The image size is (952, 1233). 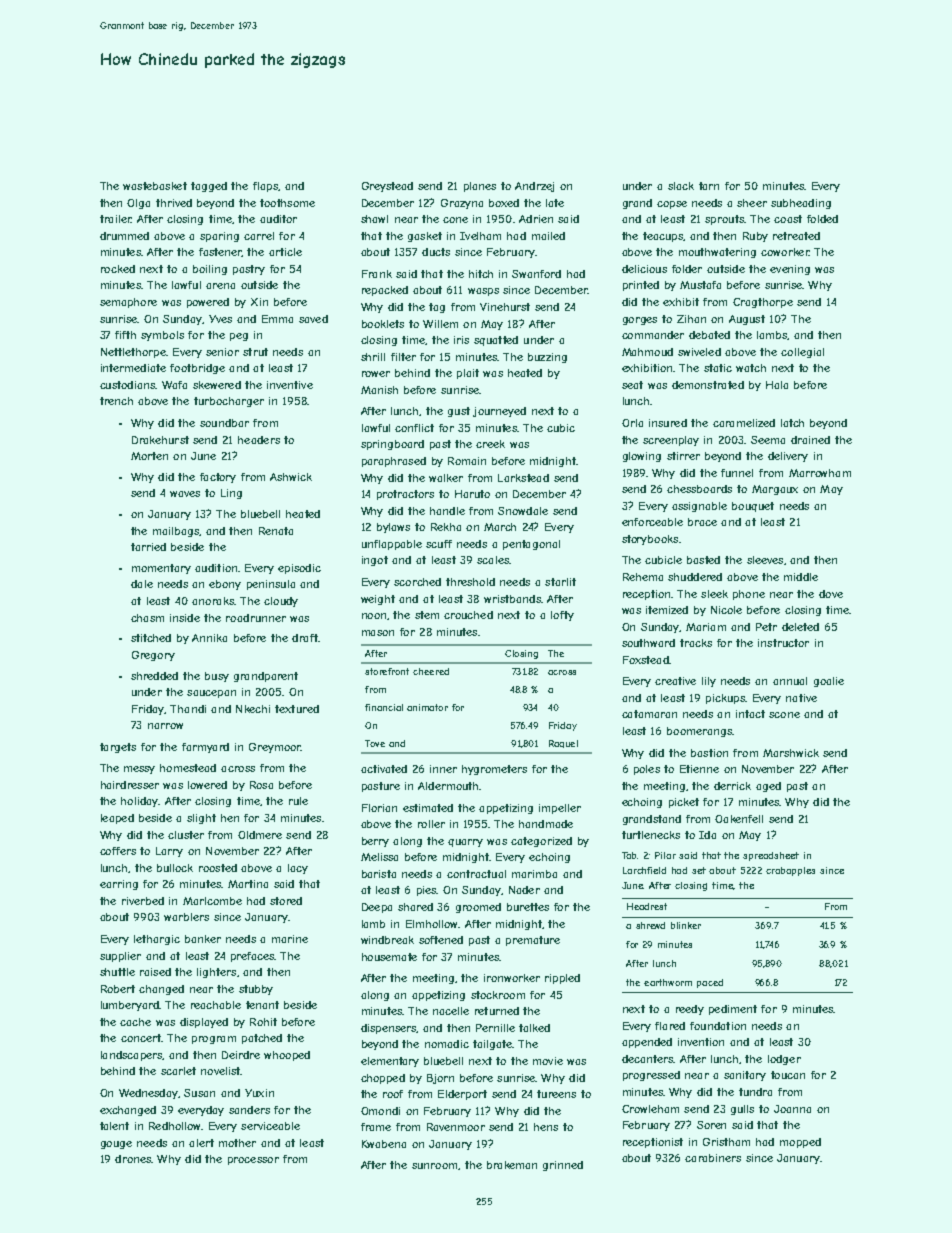 I want to click on Larchfield, so click(x=644, y=870).
